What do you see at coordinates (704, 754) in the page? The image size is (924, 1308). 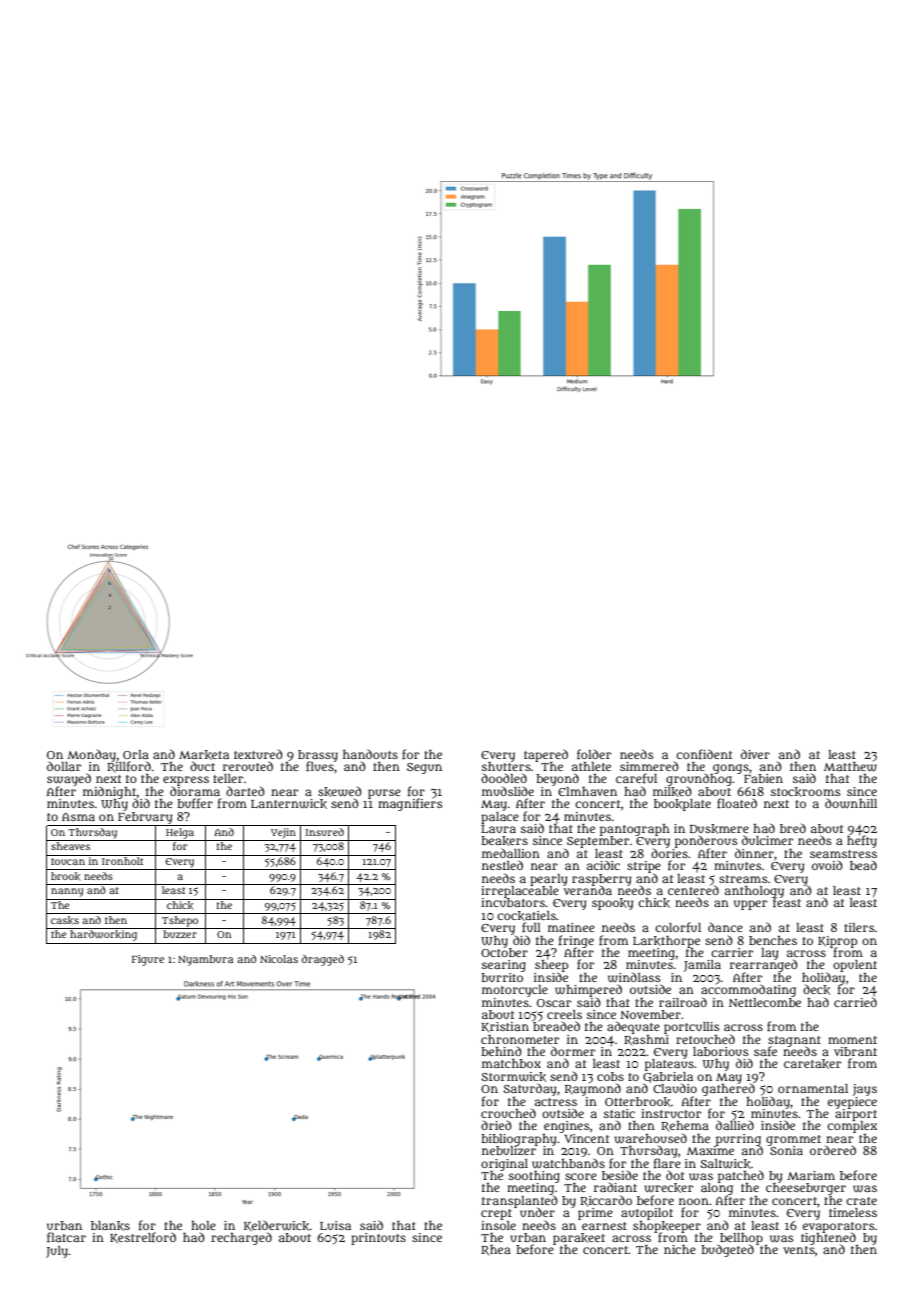 I see `confident` at bounding box center [704, 754].
